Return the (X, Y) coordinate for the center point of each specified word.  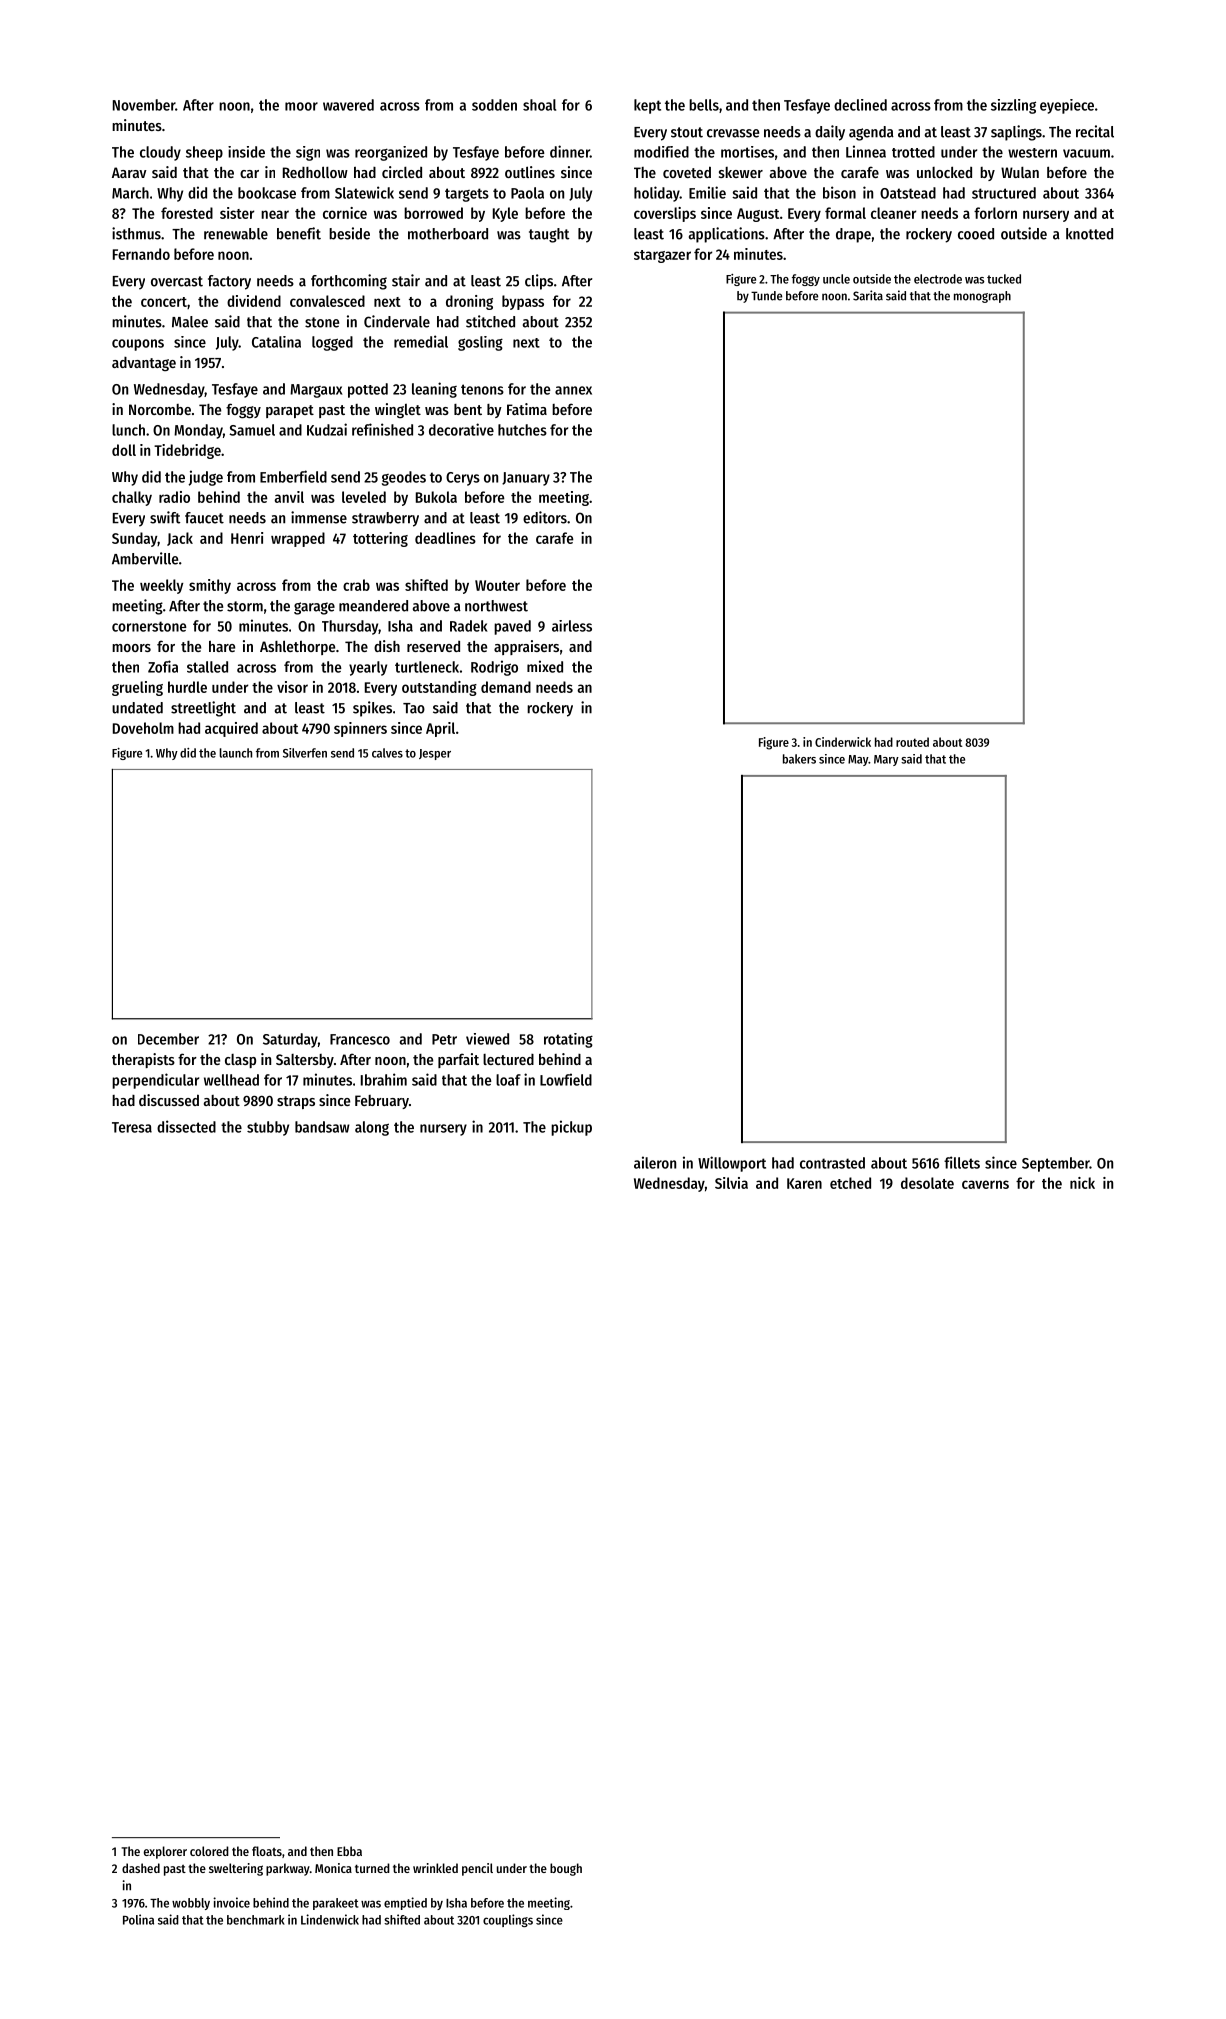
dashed (141, 1868)
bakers (799, 759)
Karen (804, 1183)
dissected (186, 1126)
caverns (985, 1184)
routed (912, 742)
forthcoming (349, 282)
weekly (162, 586)
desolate (927, 1183)
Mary (886, 760)
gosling (480, 343)
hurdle (187, 687)
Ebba (349, 1851)
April (440, 729)
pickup (571, 1128)
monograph (982, 297)
